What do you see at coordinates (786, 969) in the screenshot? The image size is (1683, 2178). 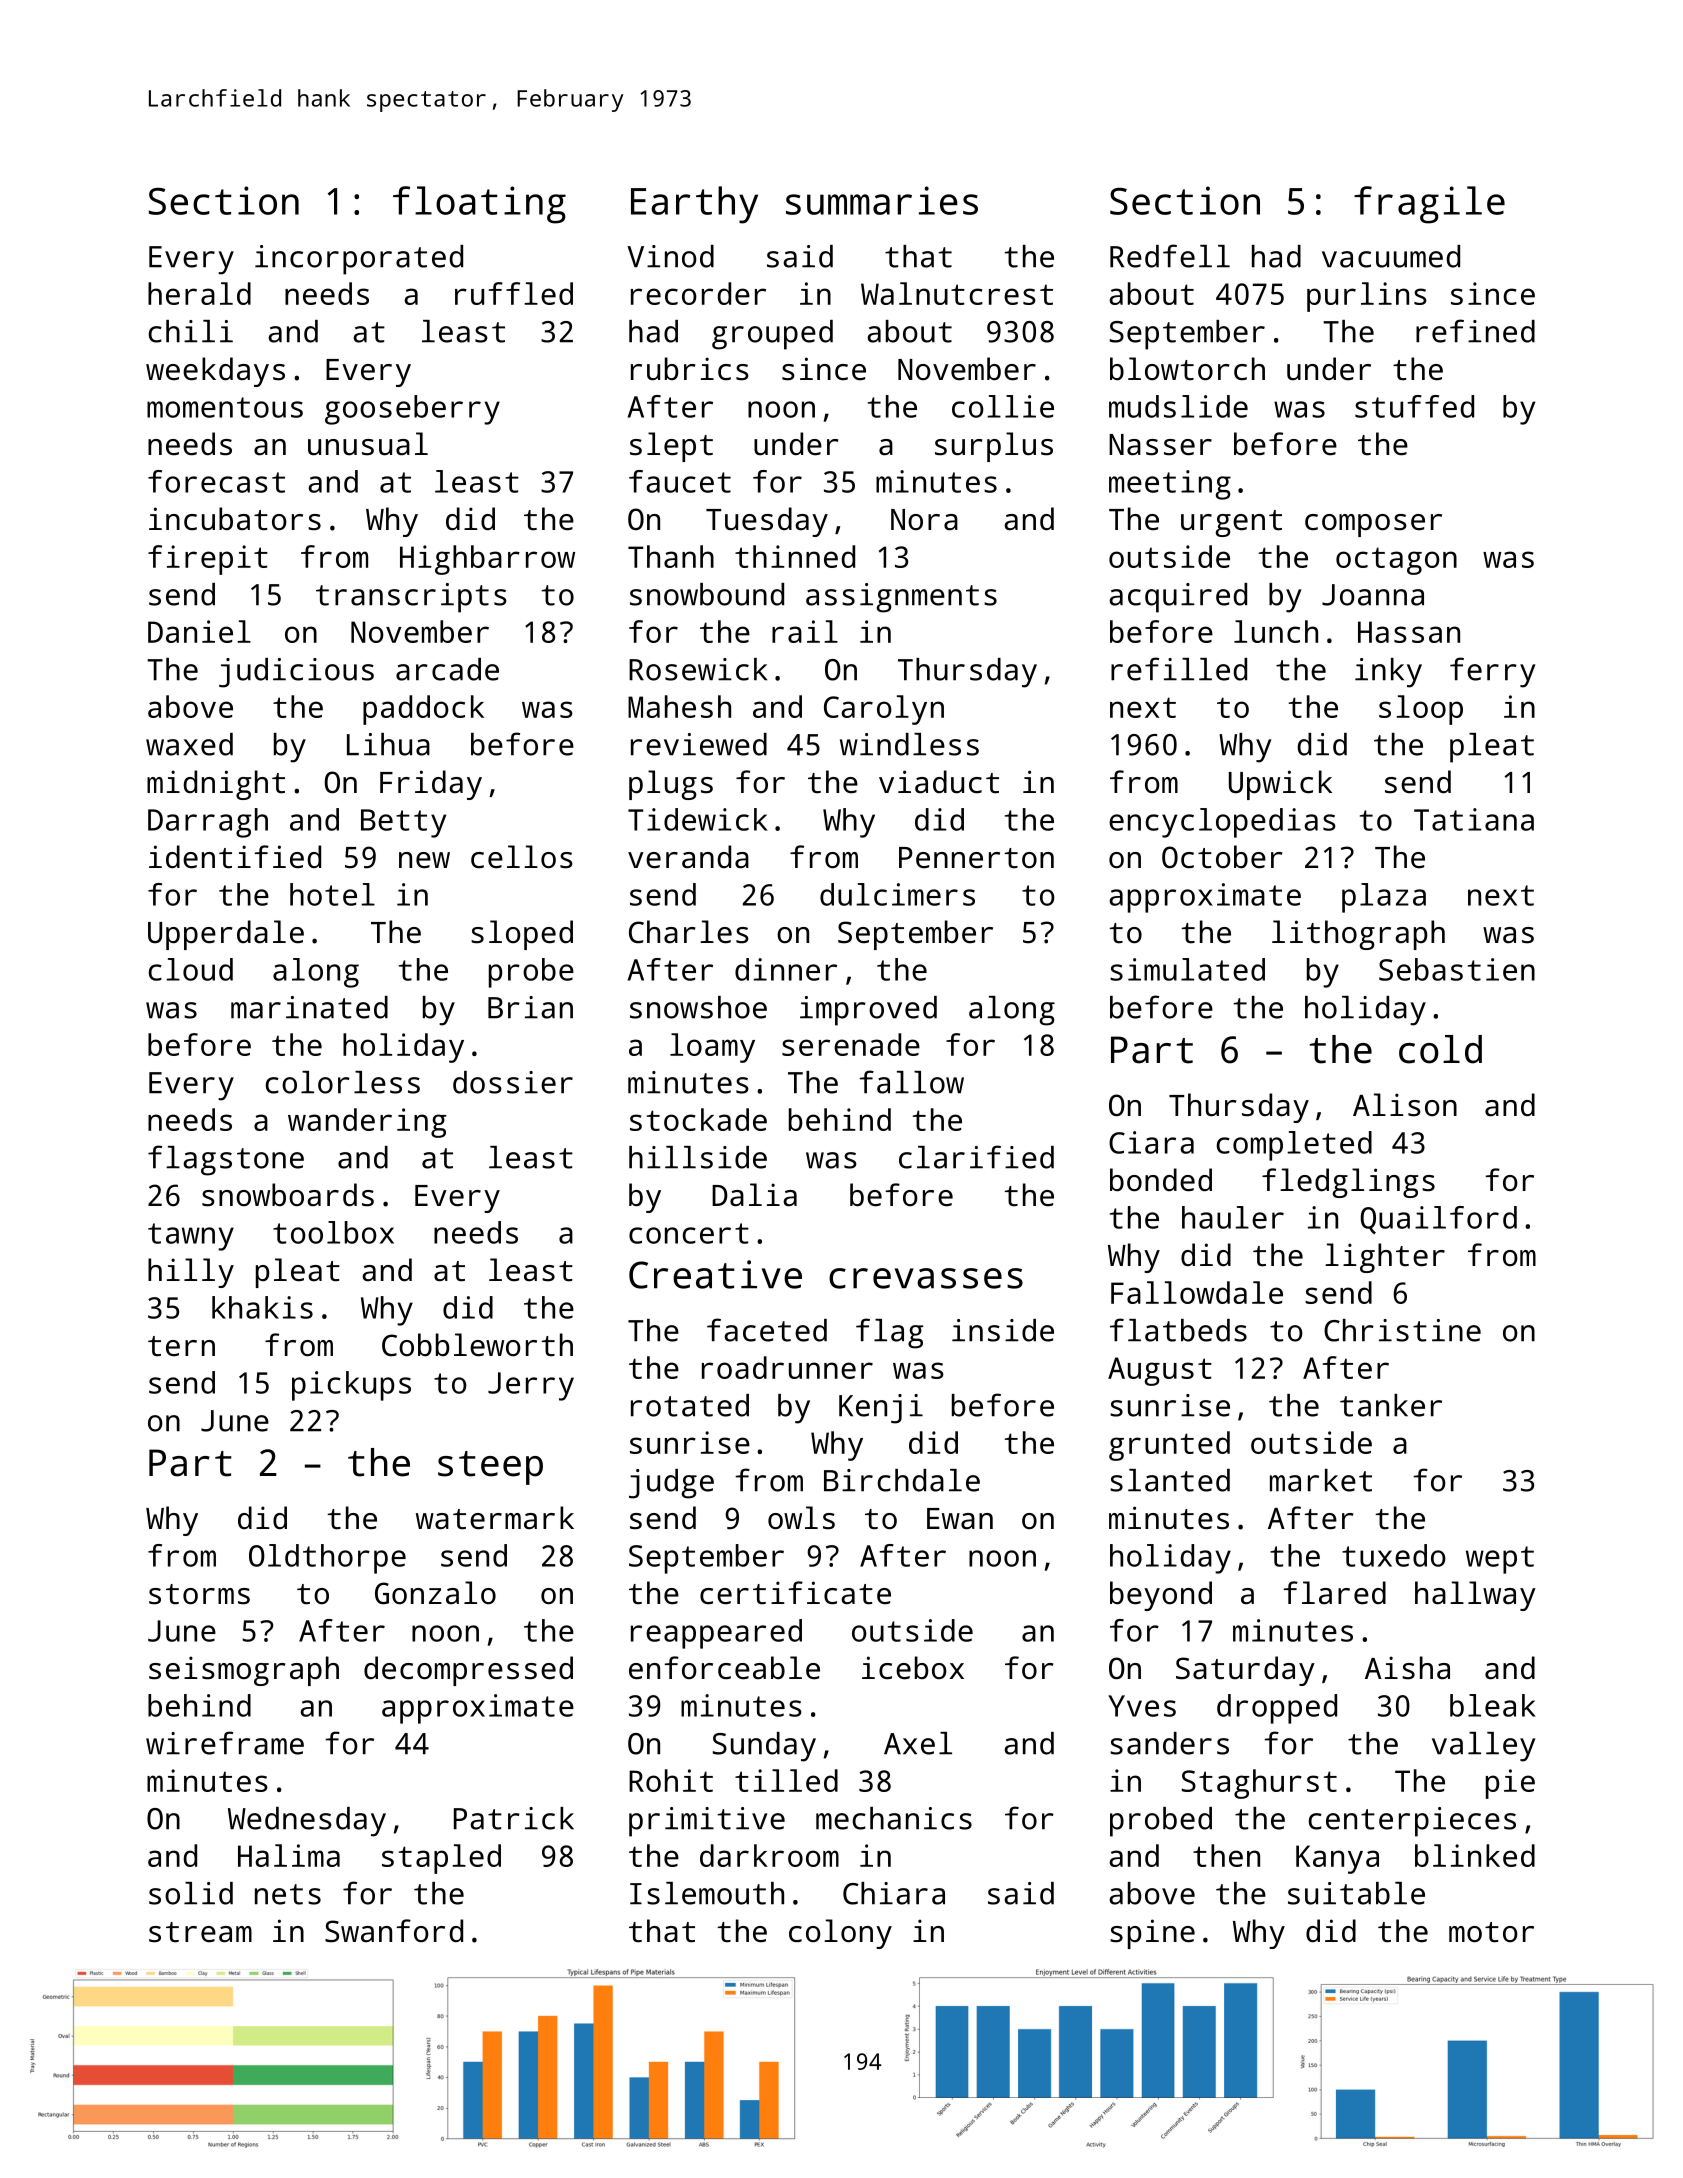 I see `dinner` at bounding box center [786, 969].
